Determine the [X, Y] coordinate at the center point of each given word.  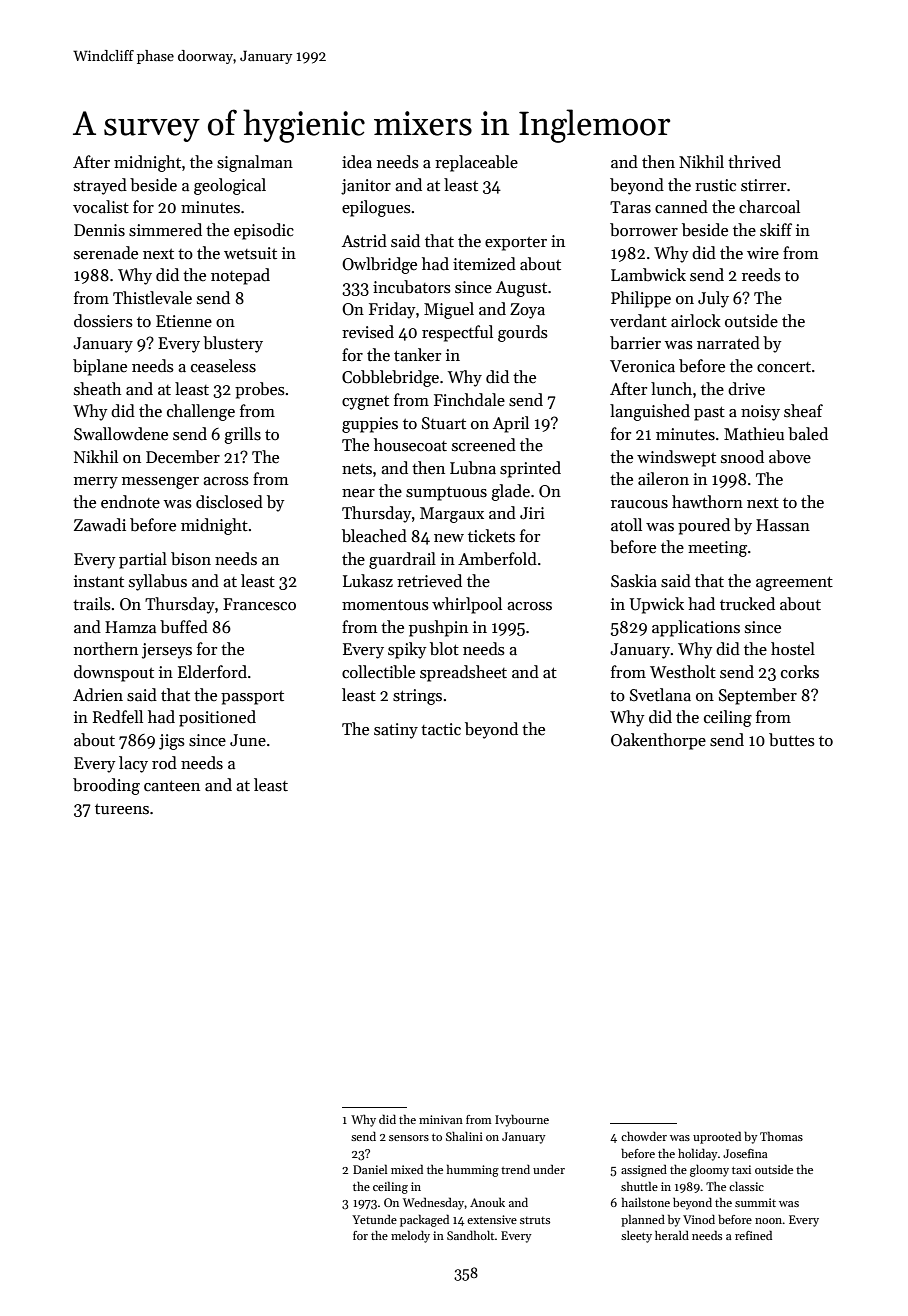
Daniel [370, 1169]
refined [753, 1235]
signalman [255, 163]
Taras [630, 207]
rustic [715, 185]
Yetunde [374, 1219]
